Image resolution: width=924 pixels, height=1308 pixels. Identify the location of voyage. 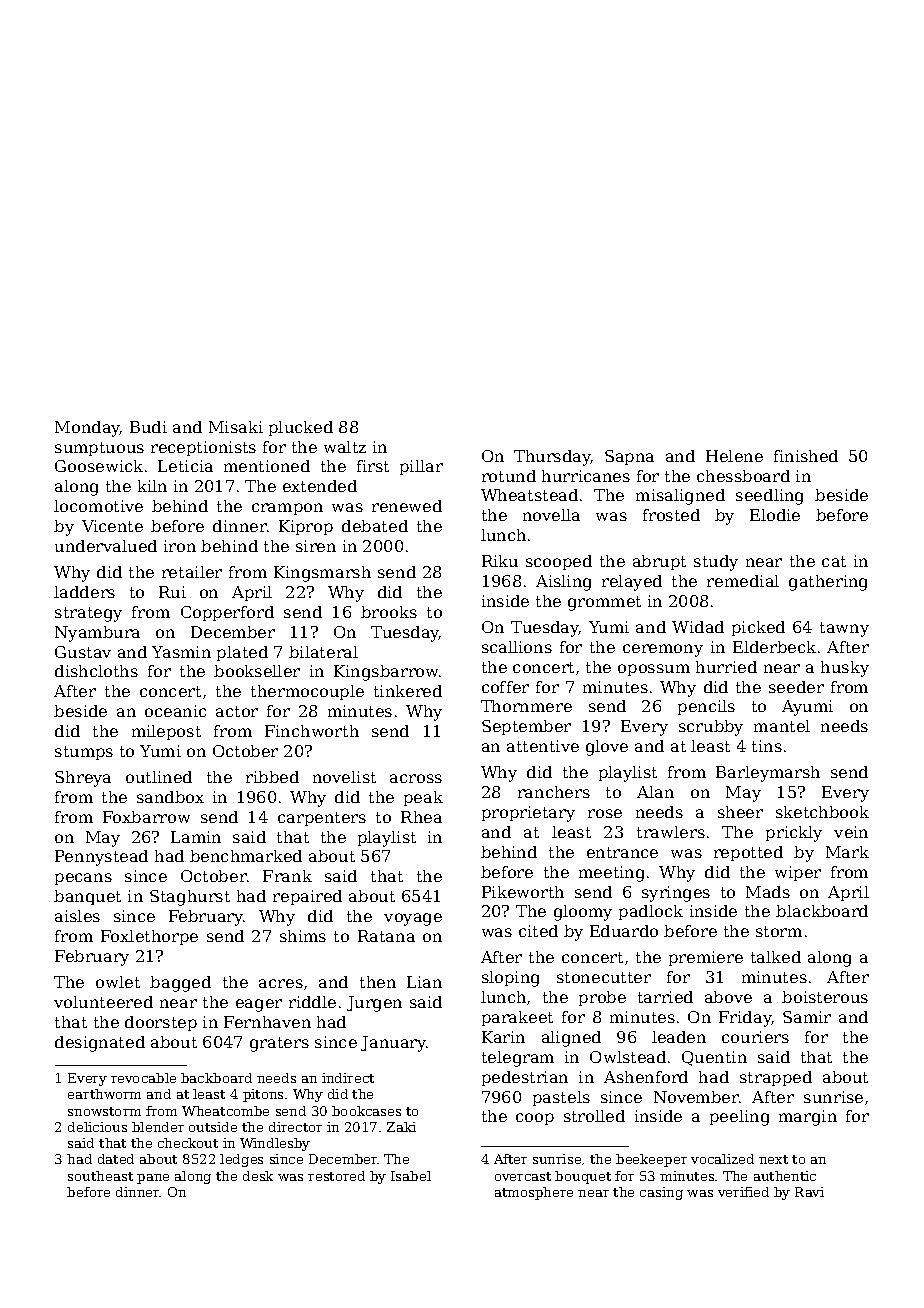
(413, 919).
